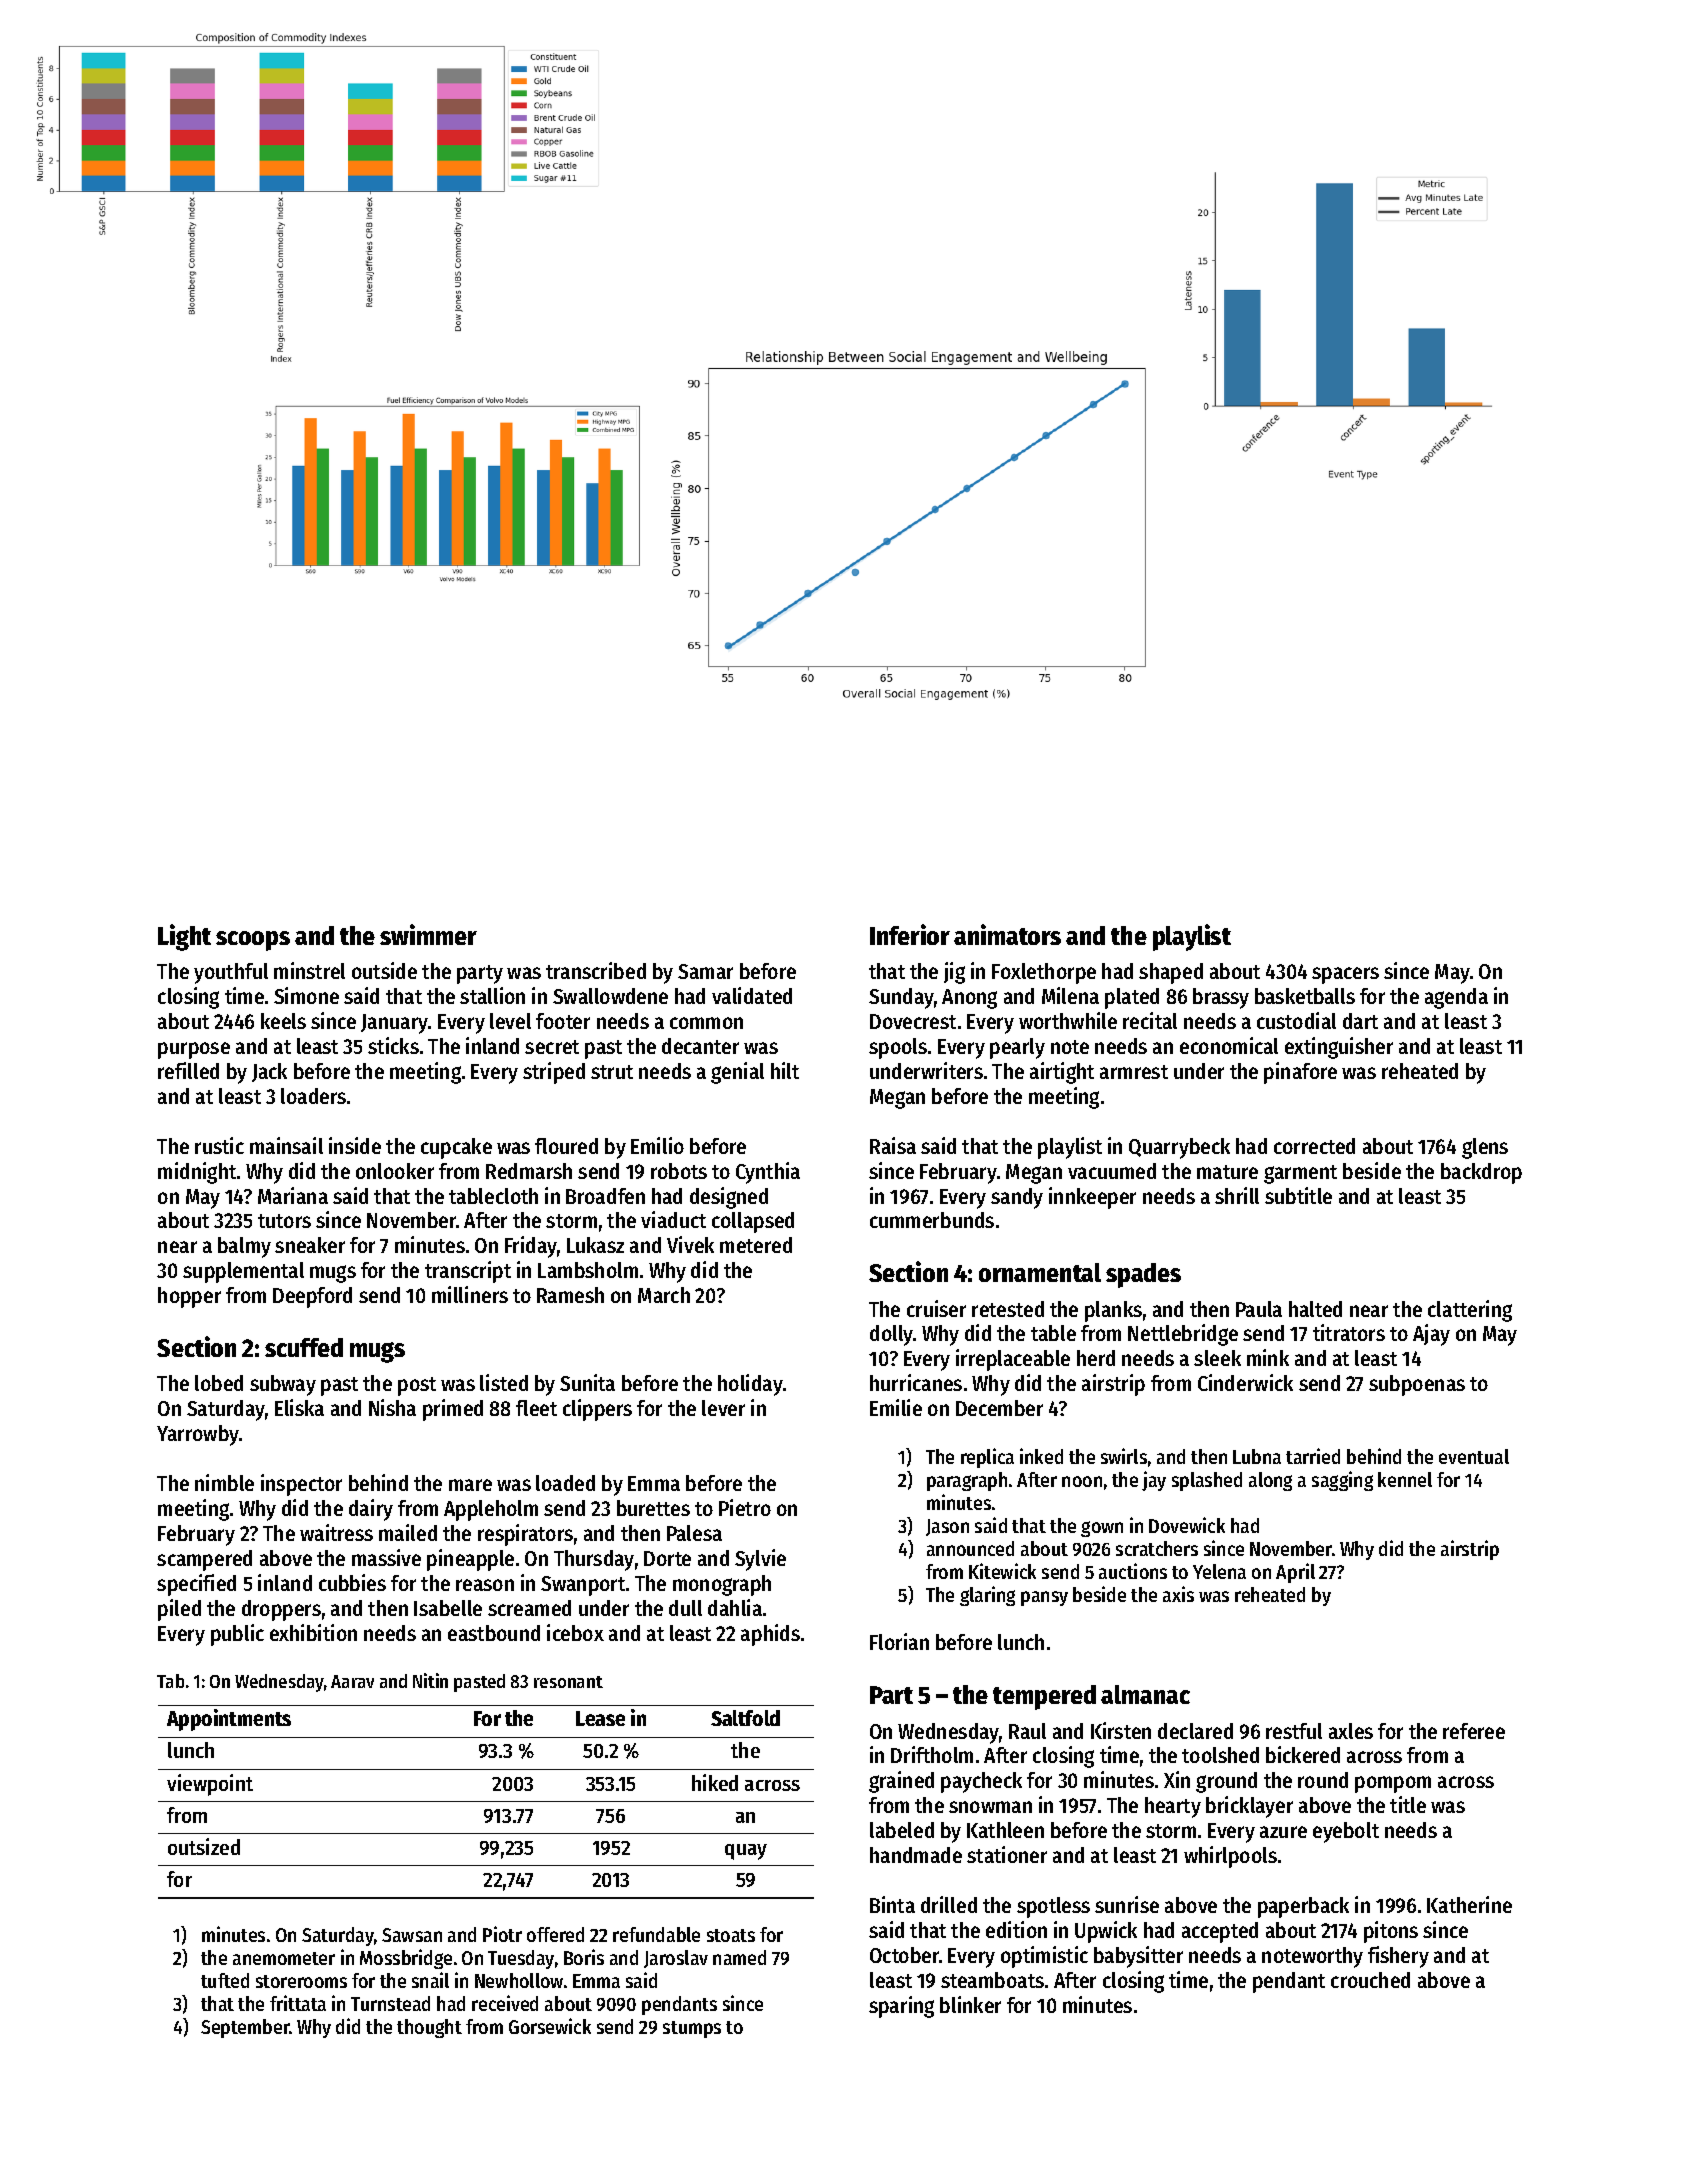 Image resolution: width=1683 pixels, height=2178 pixels. What do you see at coordinates (1124, 1456) in the screenshot?
I see `swirls` at bounding box center [1124, 1456].
